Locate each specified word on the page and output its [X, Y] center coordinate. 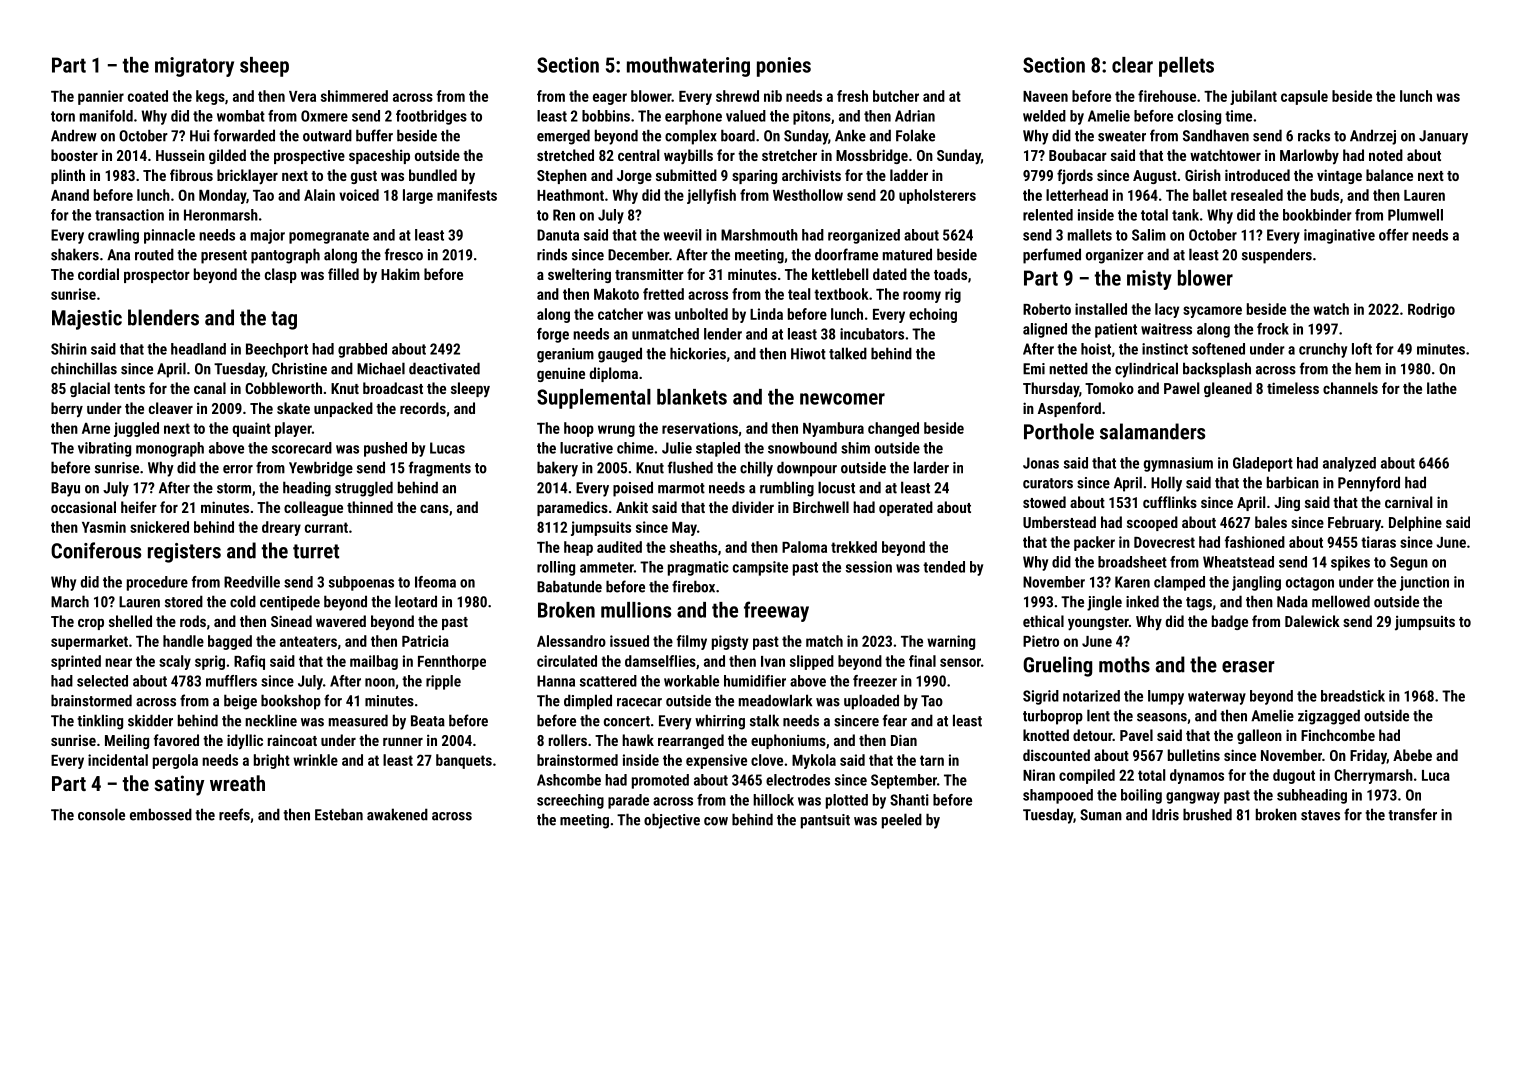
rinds [552, 254]
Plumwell [1415, 215]
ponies [784, 67]
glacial [90, 389]
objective [672, 821]
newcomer [842, 399]
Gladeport [1263, 464]
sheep [264, 67]
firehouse [1167, 96]
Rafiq [249, 662]
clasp [281, 275]
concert [627, 721]
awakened [397, 814]
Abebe [1412, 755]
